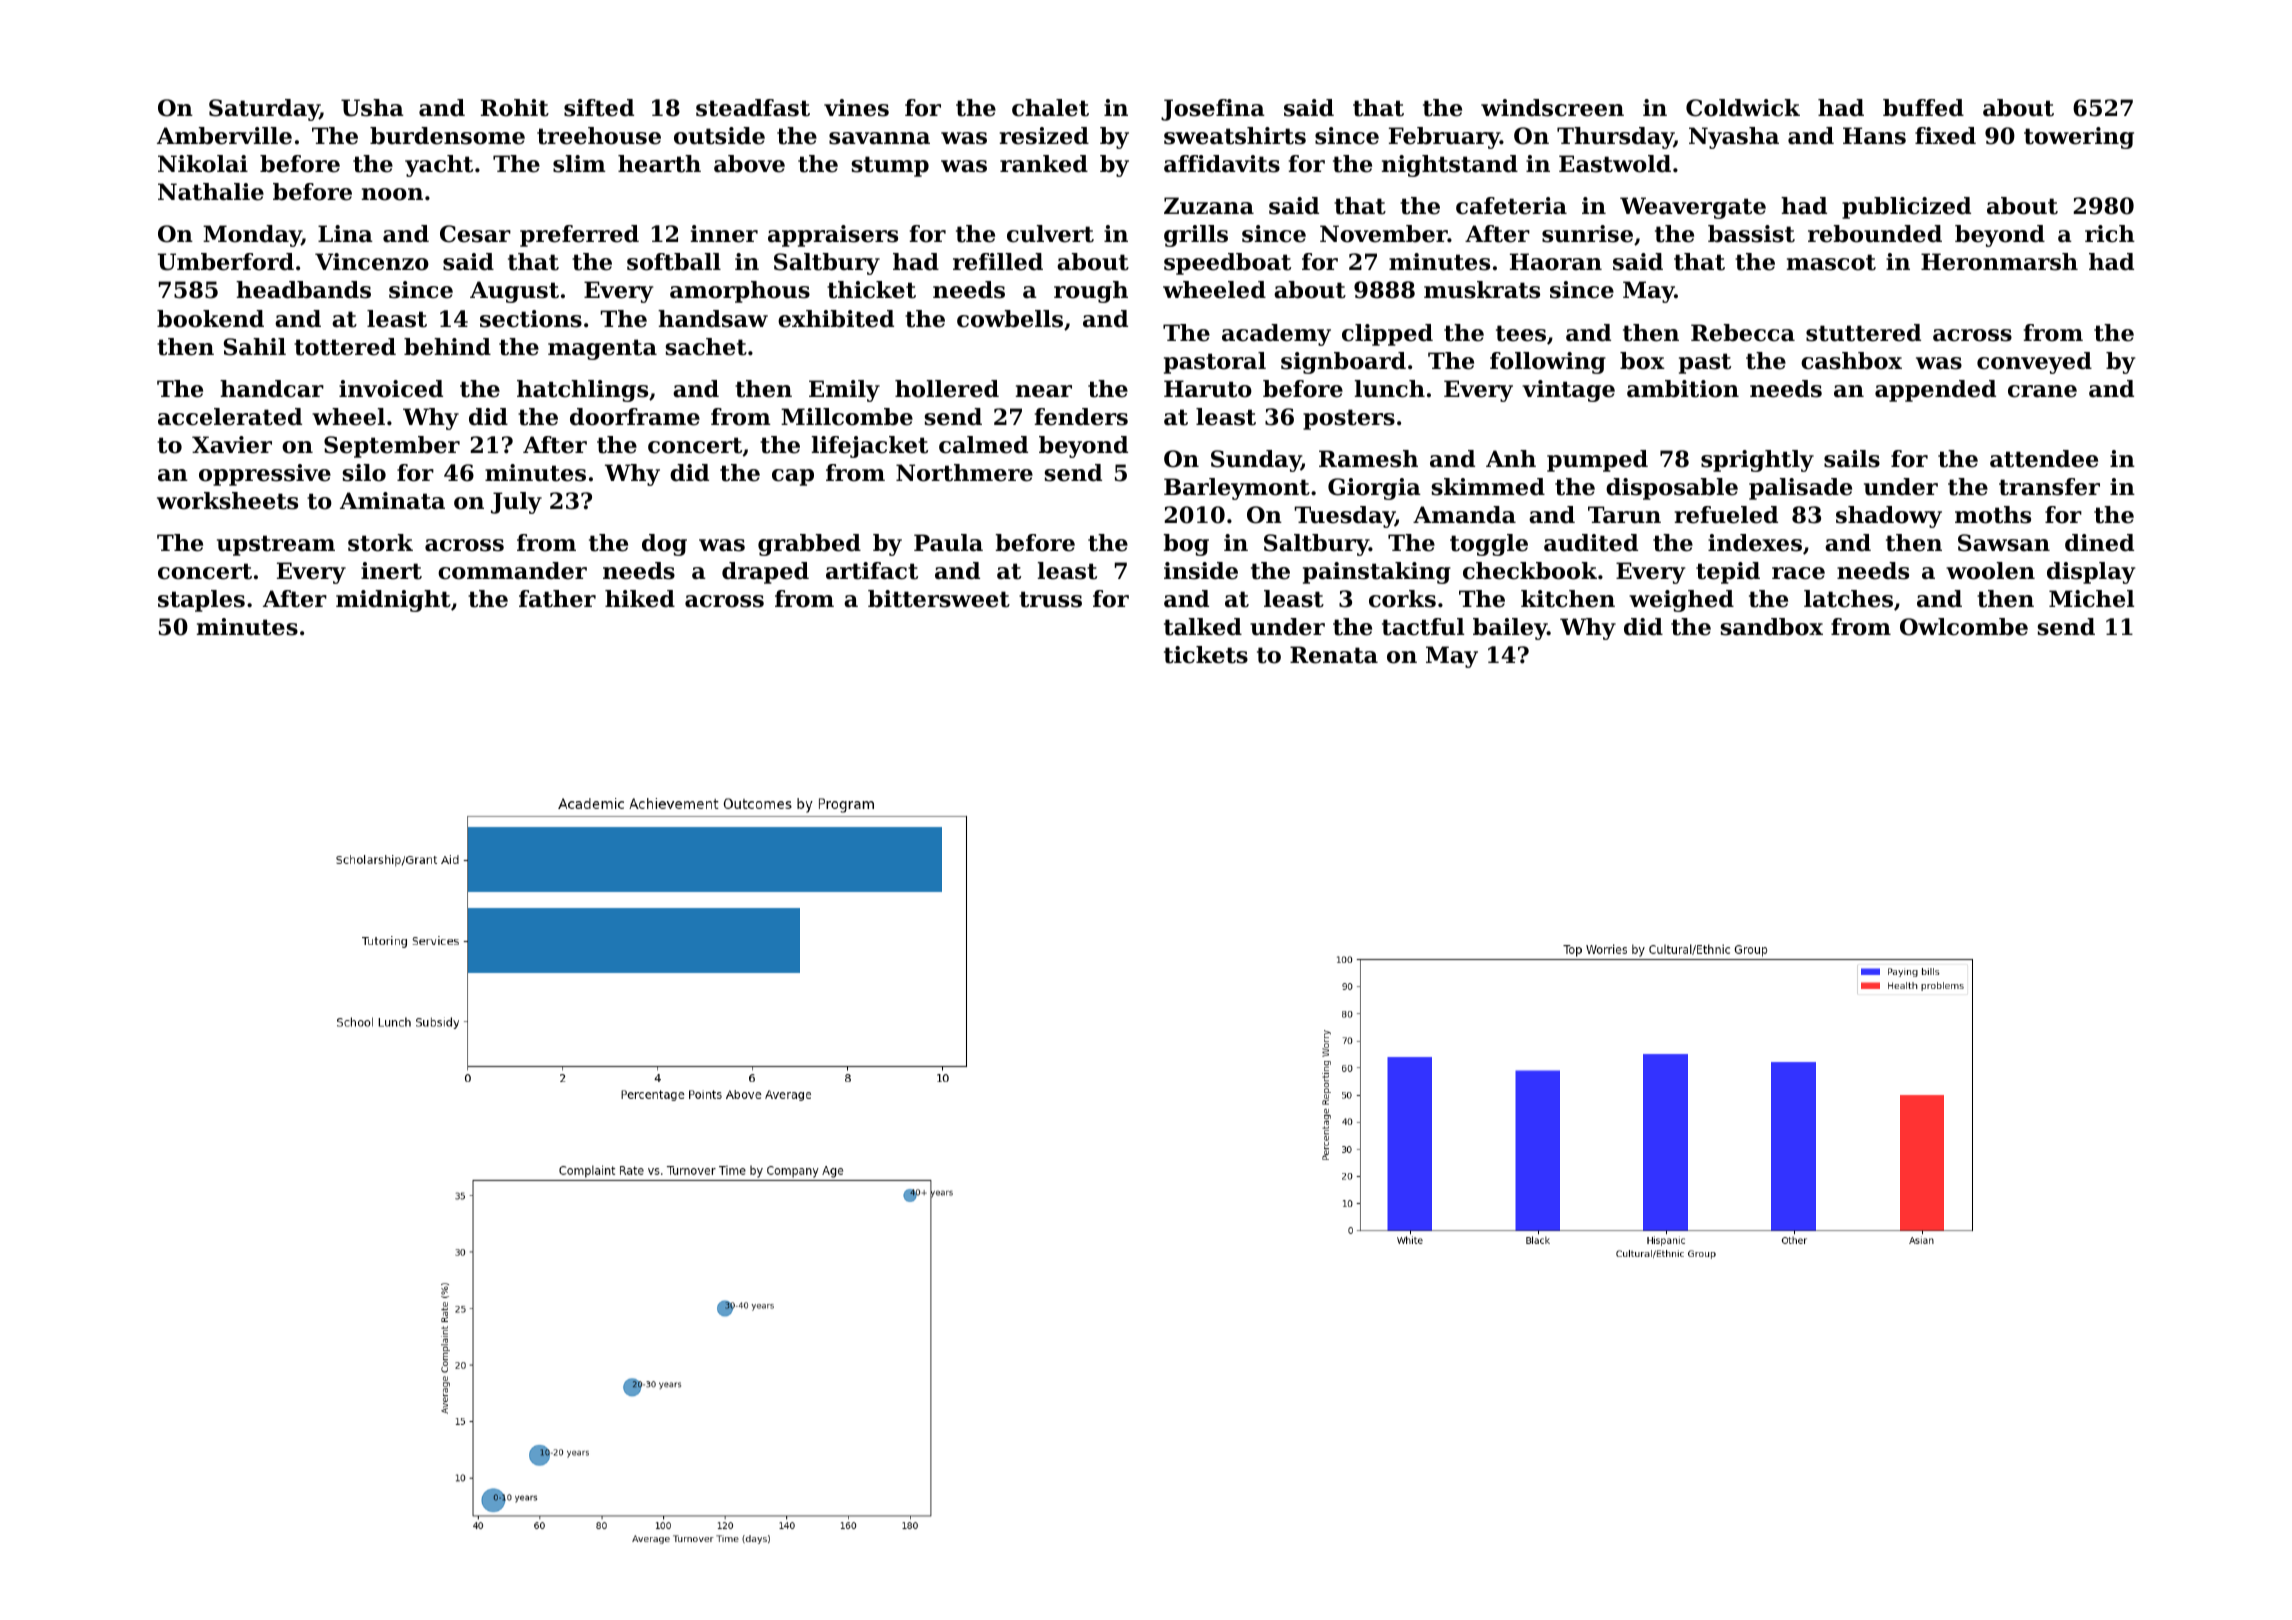 Image resolution: width=2292 pixels, height=1620 pixels. What do you see at coordinates (890, 166) in the screenshot?
I see `stump` at bounding box center [890, 166].
